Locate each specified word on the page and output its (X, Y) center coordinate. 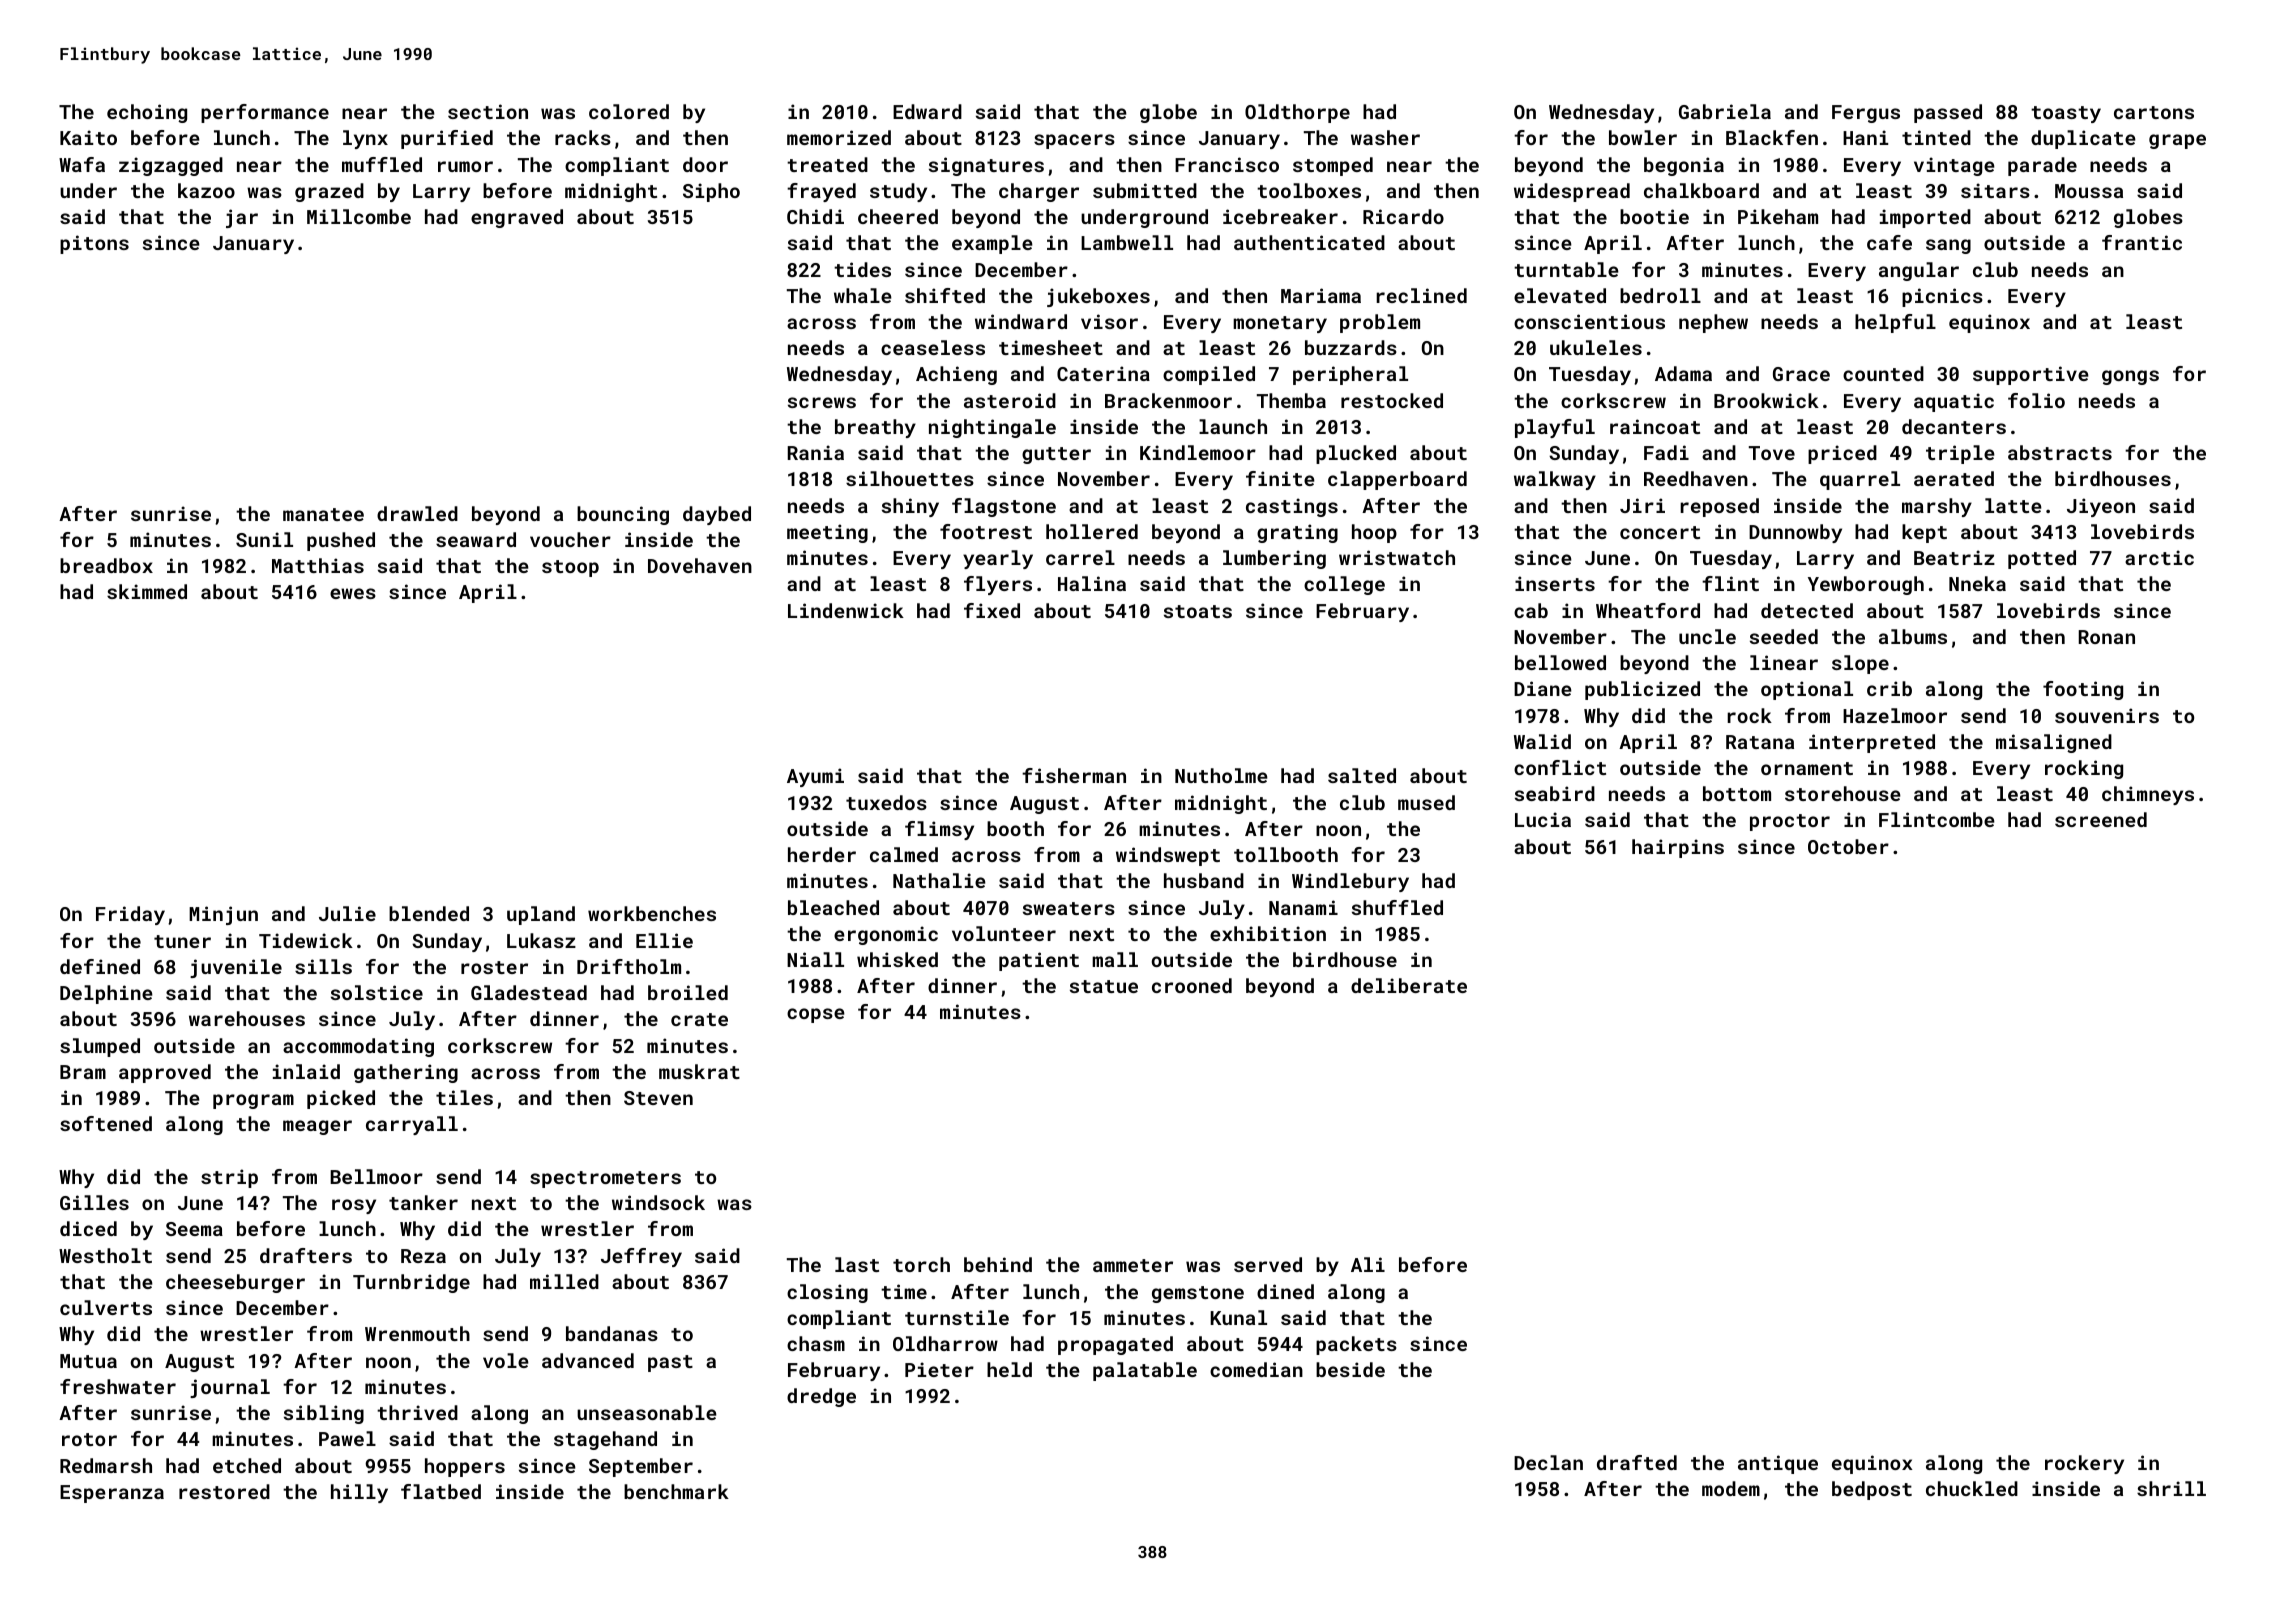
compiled (1209, 375)
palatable (1145, 1371)
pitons (94, 244)
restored (224, 1491)
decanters (1954, 426)
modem (1731, 1488)
